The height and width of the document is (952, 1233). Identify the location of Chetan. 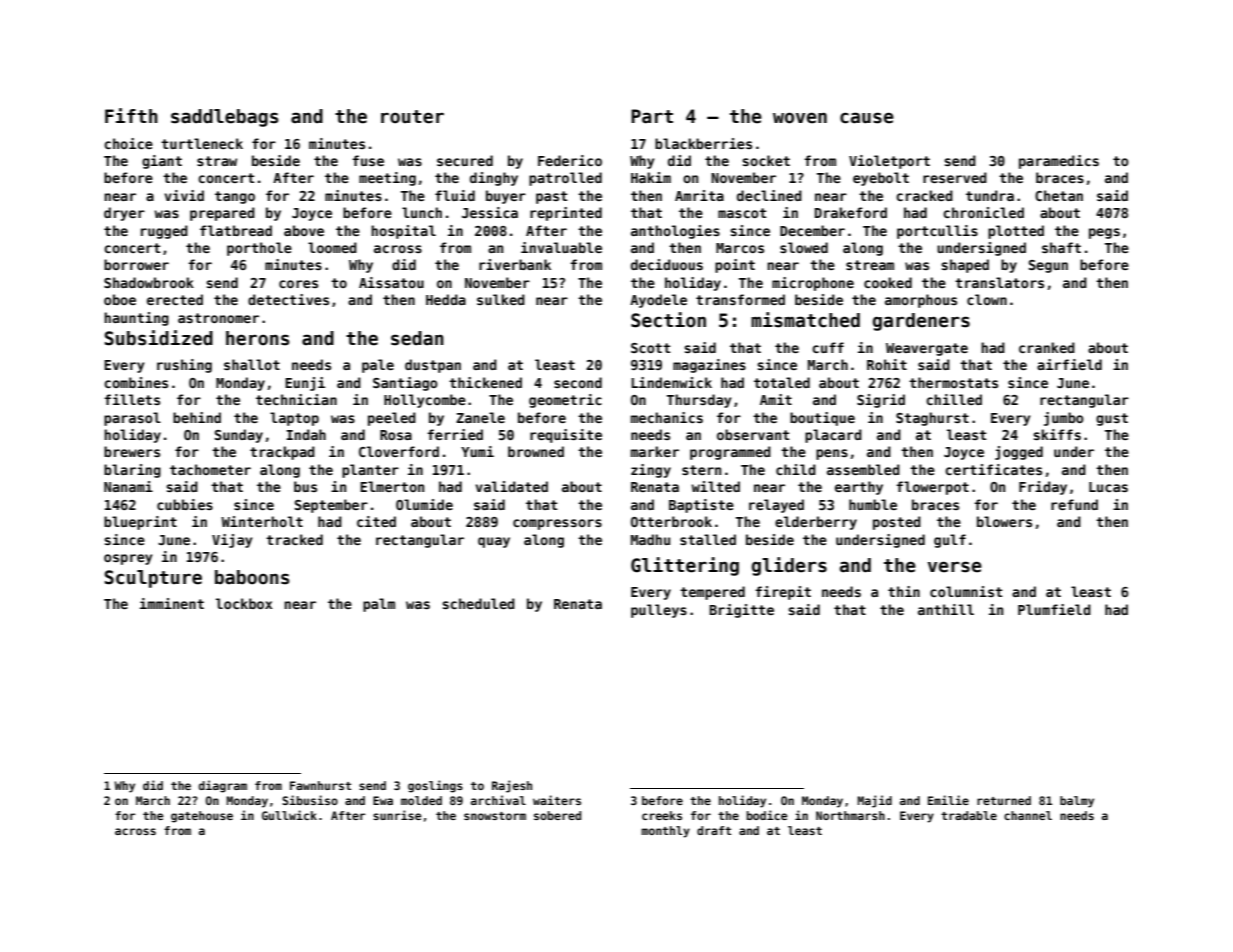
(1059, 195).
